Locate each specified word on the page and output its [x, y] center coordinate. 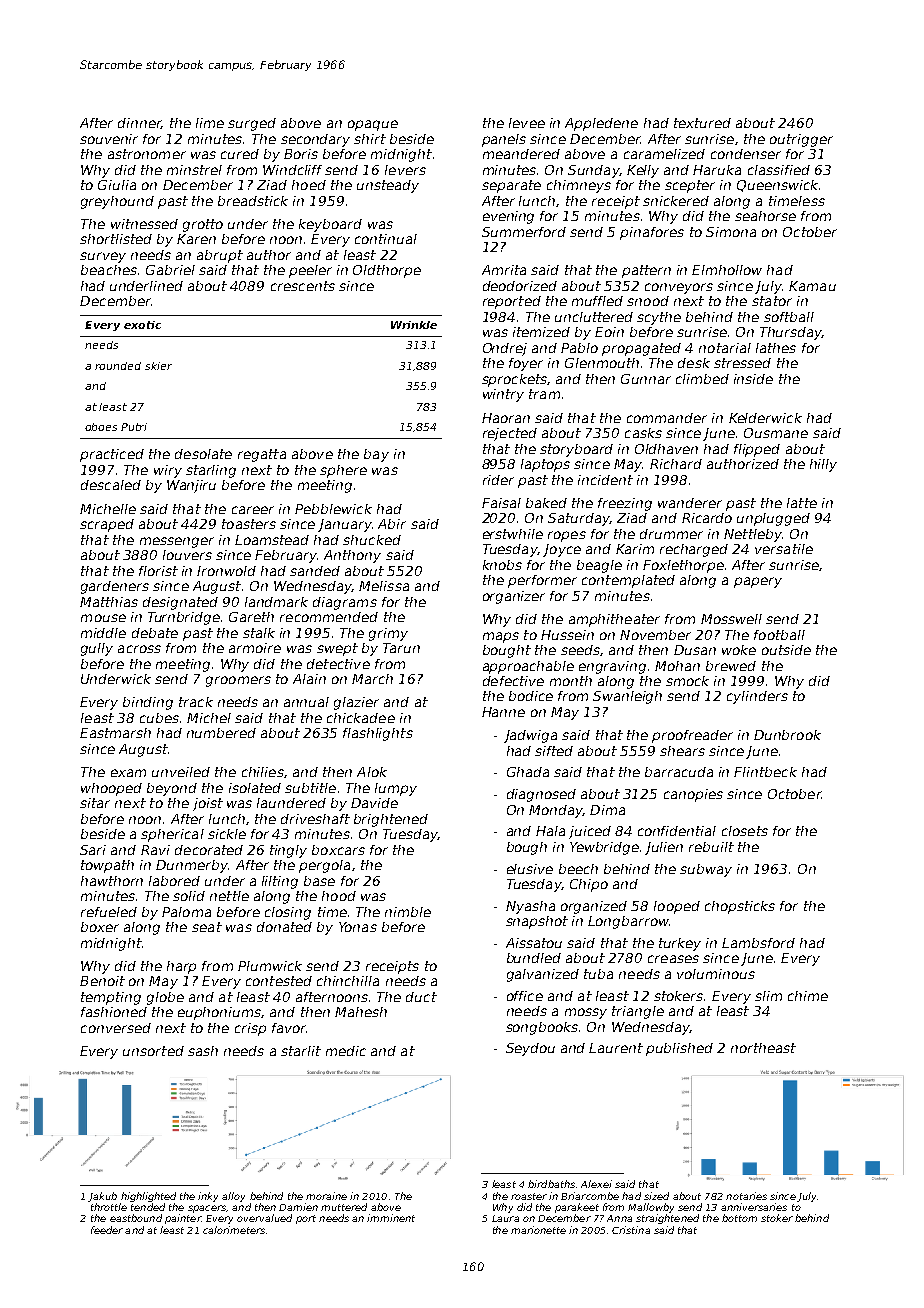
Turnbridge [184, 618]
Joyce [562, 550]
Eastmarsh [115, 733]
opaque [373, 125]
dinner [139, 123]
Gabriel [170, 270]
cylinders [757, 697]
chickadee [361, 718]
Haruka [717, 170]
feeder [107, 1230]
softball [789, 317]
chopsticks [740, 907]
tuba [598, 974]
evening [508, 217]
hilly [823, 465]
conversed [116, 1028]
